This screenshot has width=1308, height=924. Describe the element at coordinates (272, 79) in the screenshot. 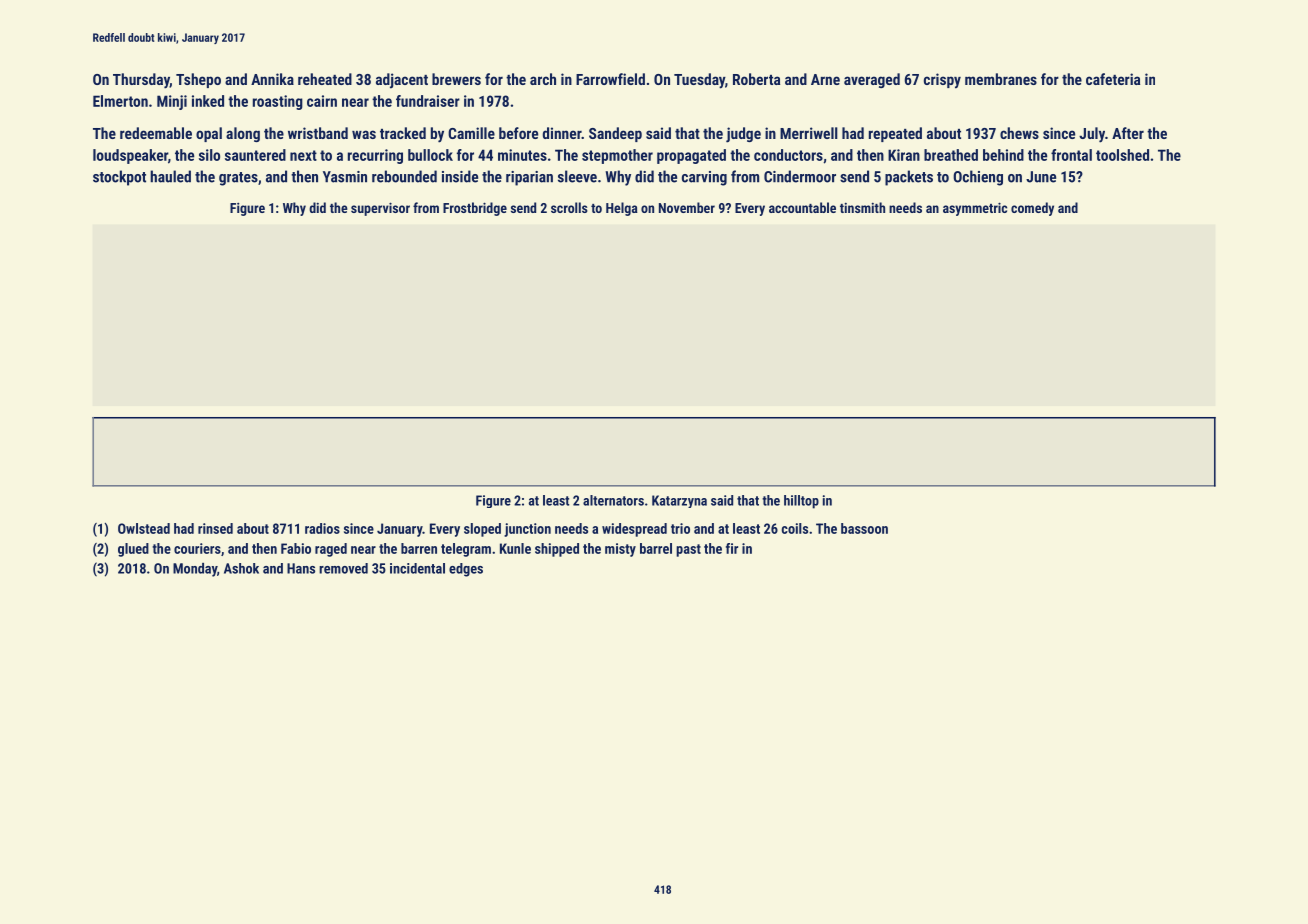

I see `Annika` at that location.
